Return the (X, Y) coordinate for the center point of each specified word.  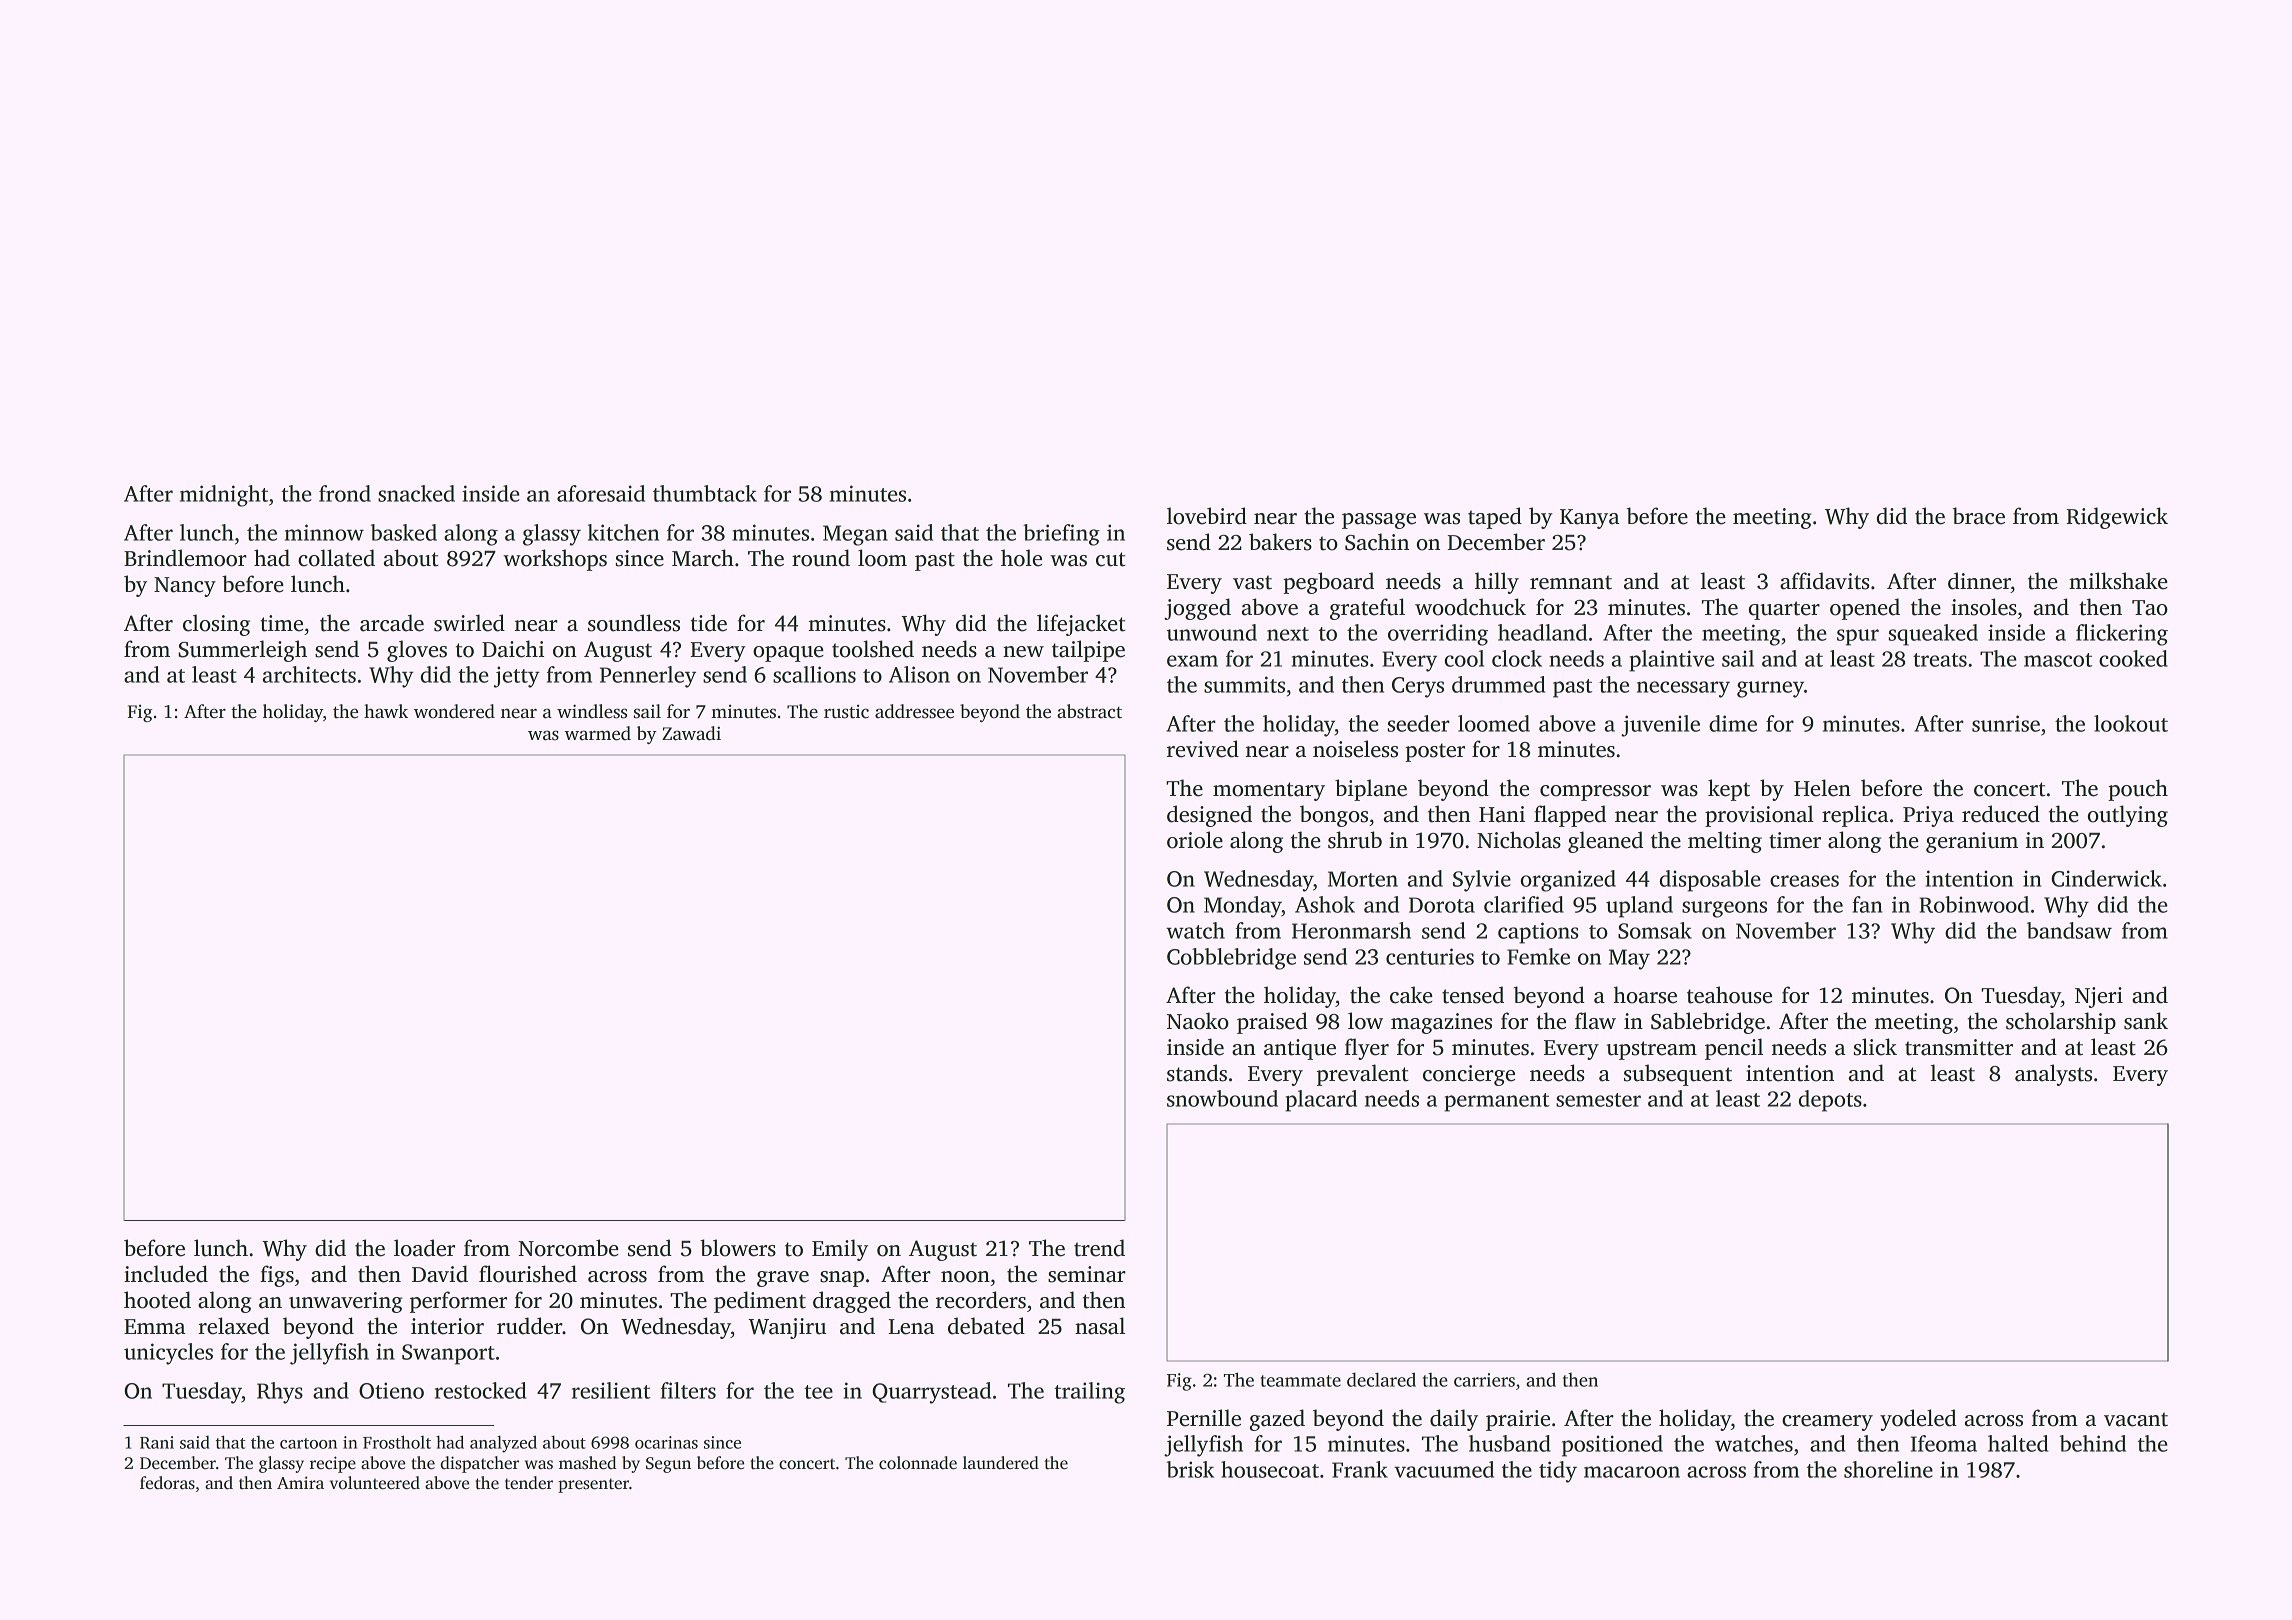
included (166, 1274)
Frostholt (397, 1442)
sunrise (2006, 723)
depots (1830, 1101)
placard (1321, 1101)
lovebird (1207, 516)
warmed (597, 733)
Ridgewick (2117, 518)
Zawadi (691, 733)
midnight (224, 496)
